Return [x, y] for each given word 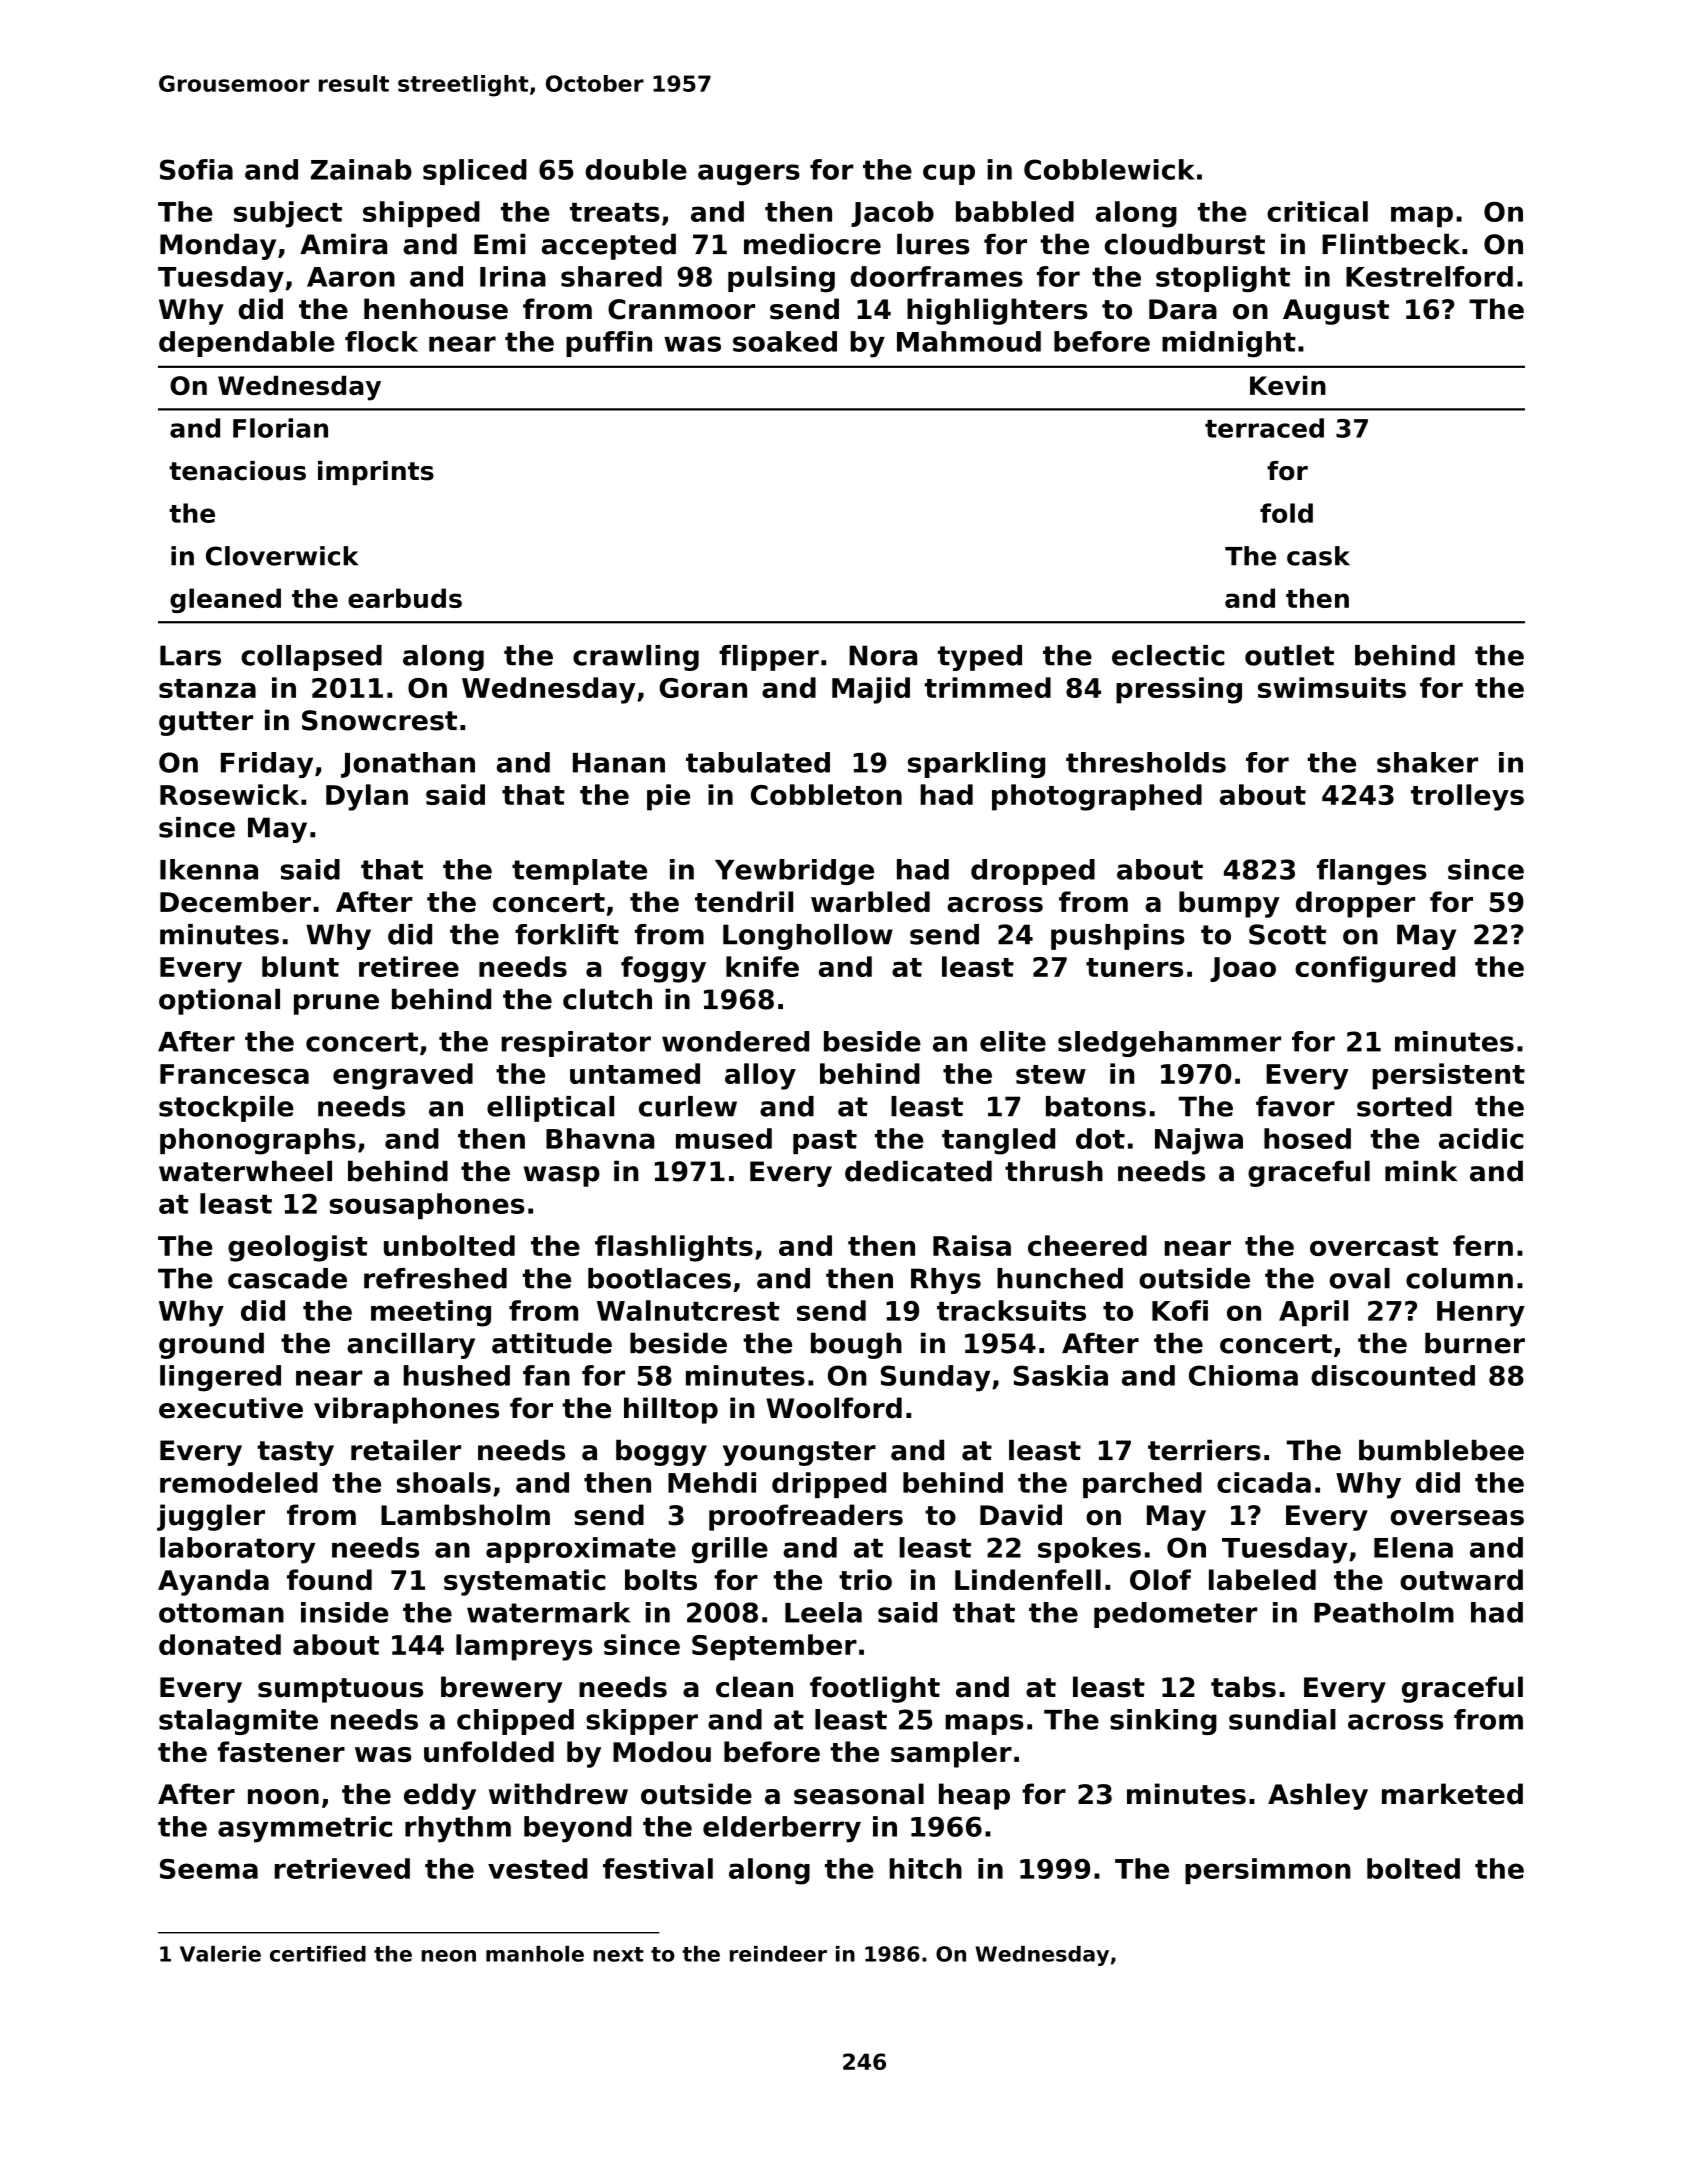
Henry [1481, 1314]
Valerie [220, 1954]
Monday [218, 246]
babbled [1015, 211]
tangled [998, 1141]
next [618, 1954]
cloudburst [1185, 244]
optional [219, 1001]
